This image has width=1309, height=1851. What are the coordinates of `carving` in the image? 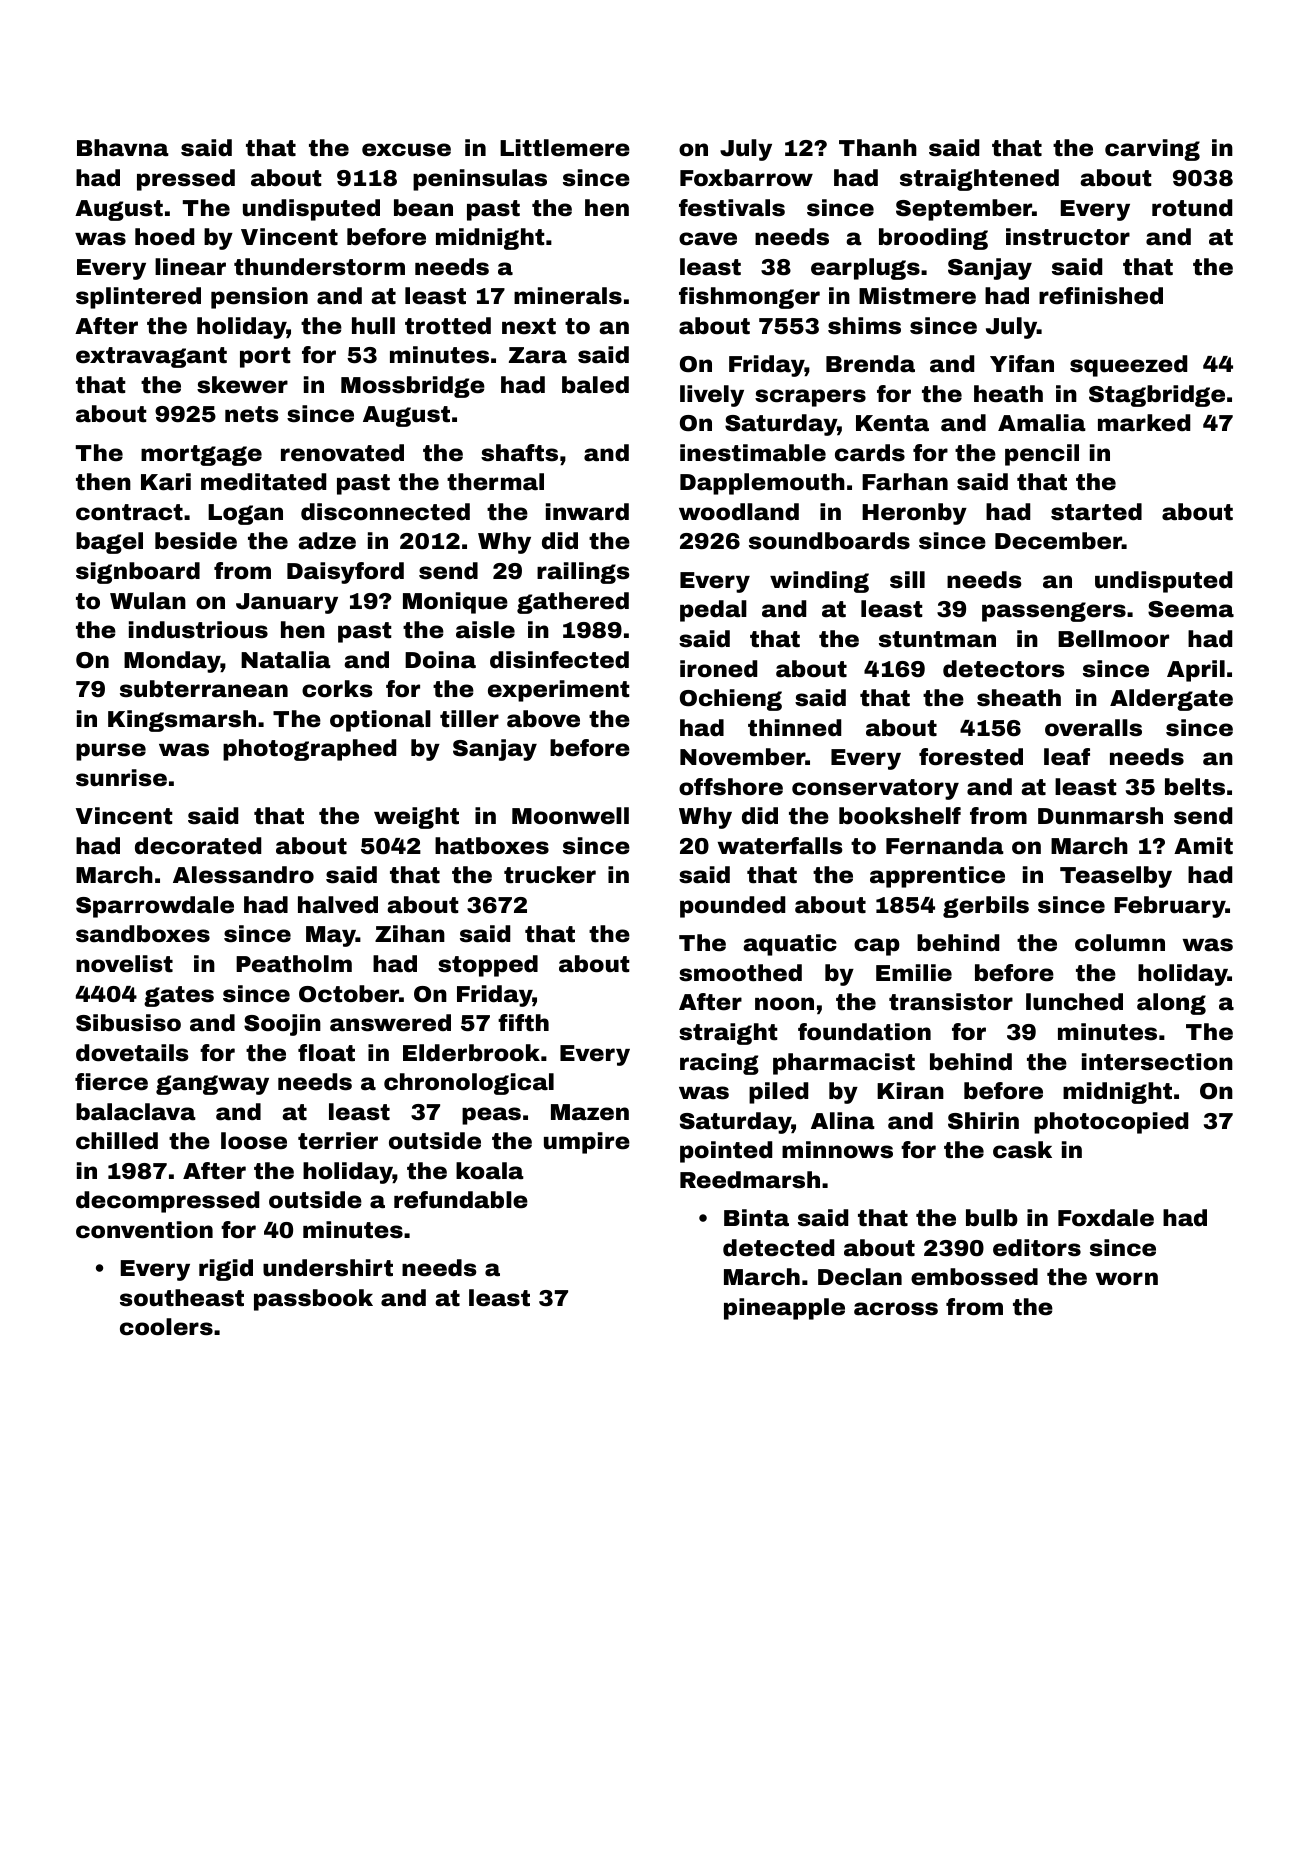 It's located at (1152, 150).
